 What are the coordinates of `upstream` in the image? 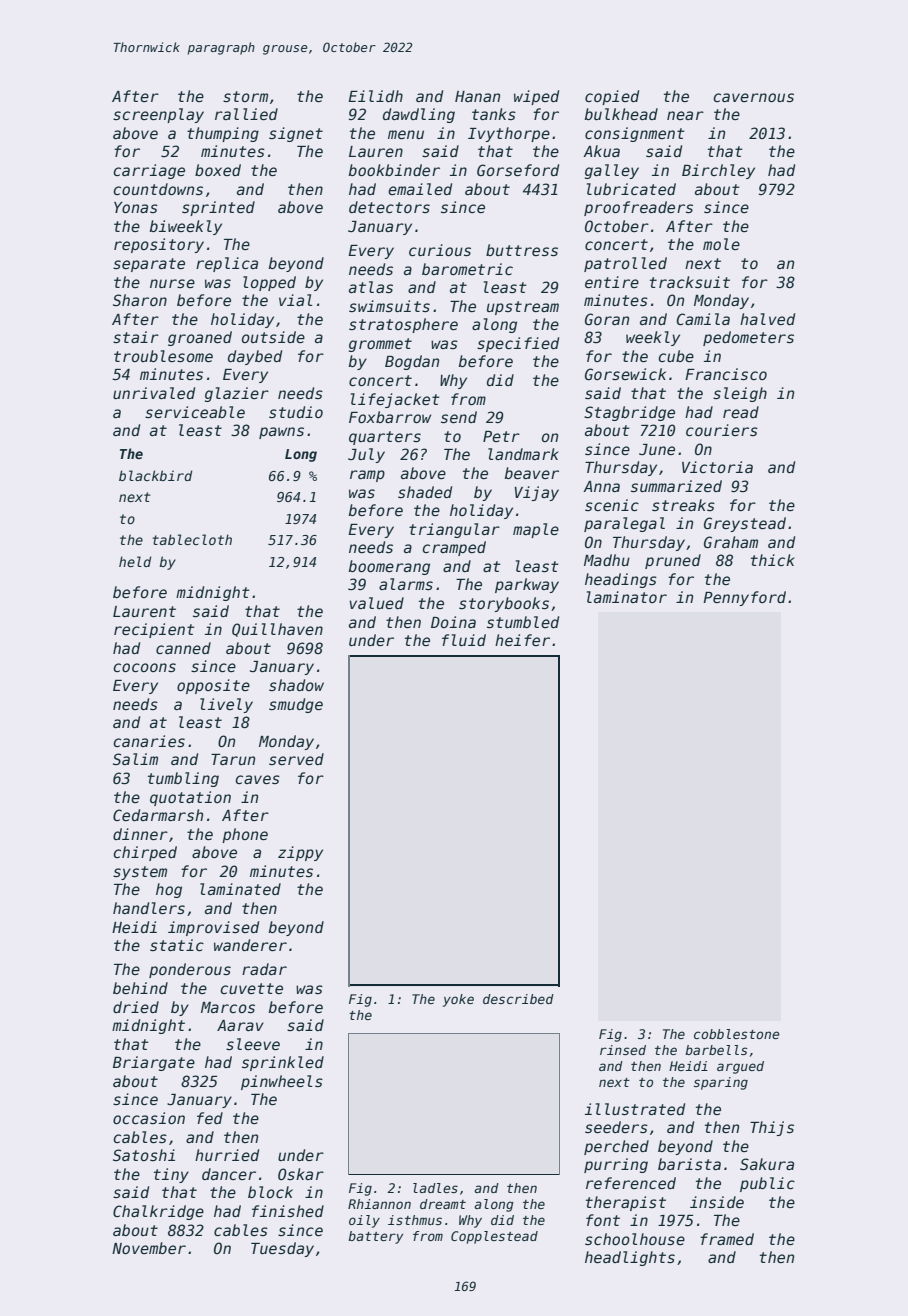 It's located at (523, 308).
